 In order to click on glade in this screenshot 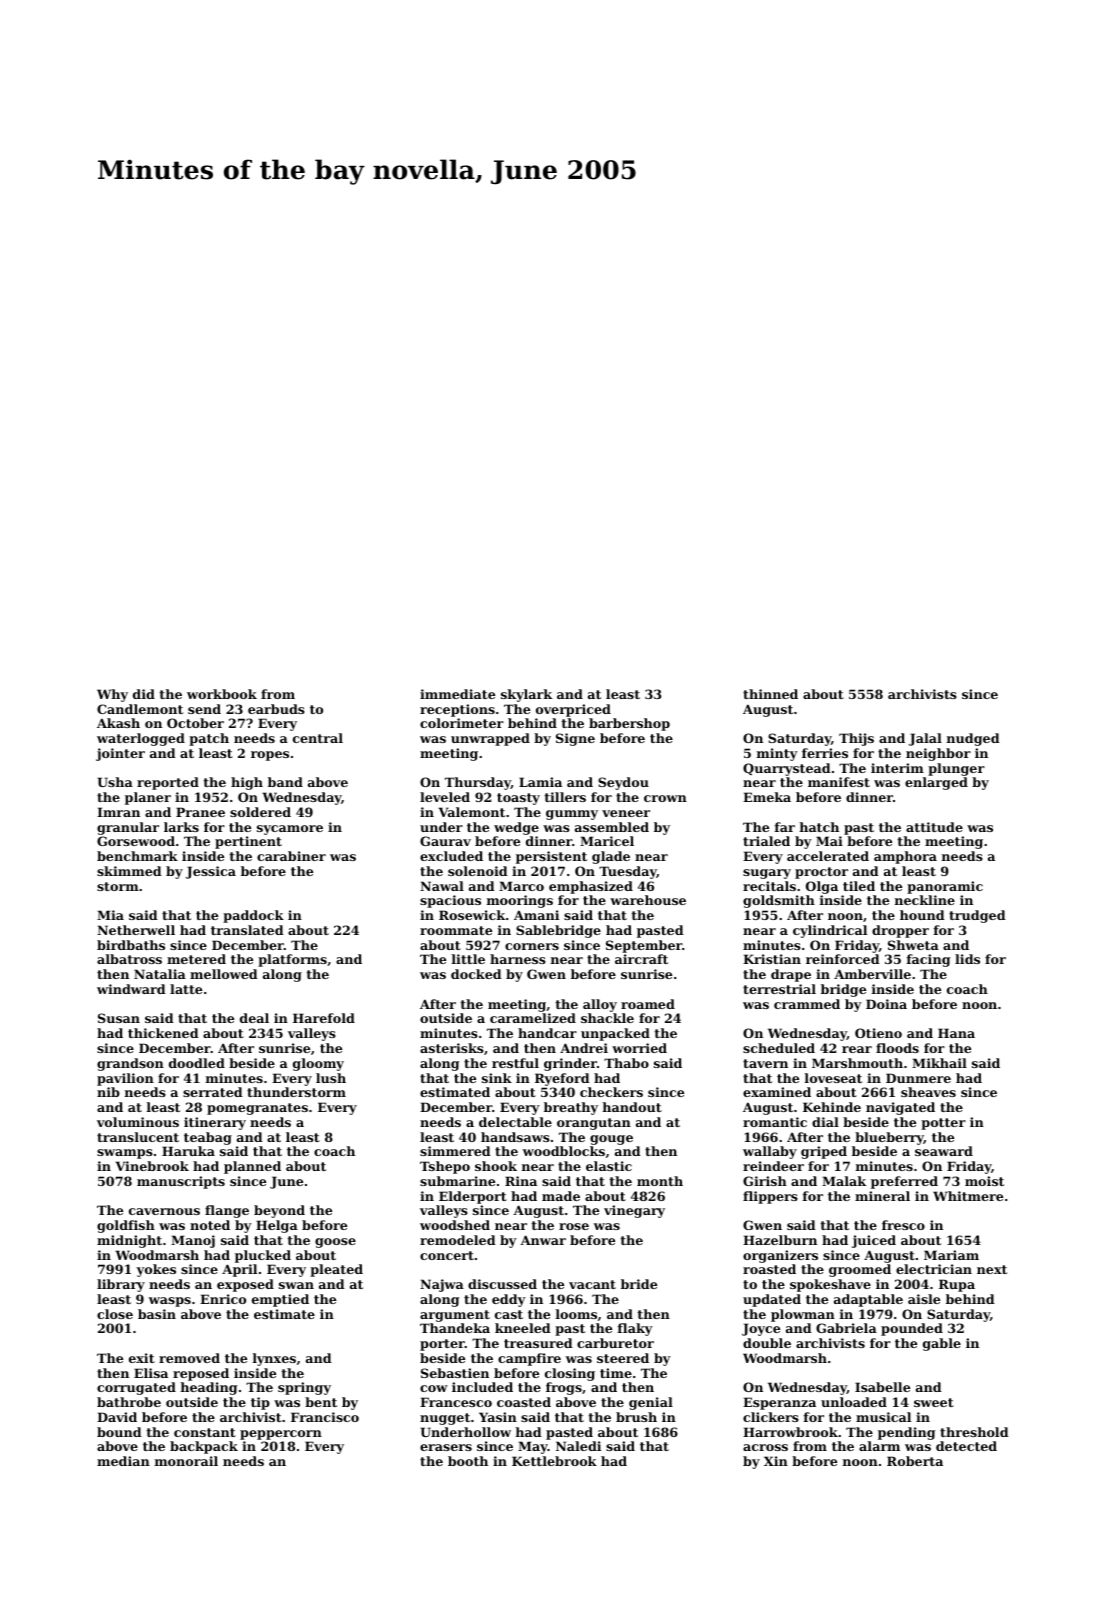, I will do `click(611, 857)`.
